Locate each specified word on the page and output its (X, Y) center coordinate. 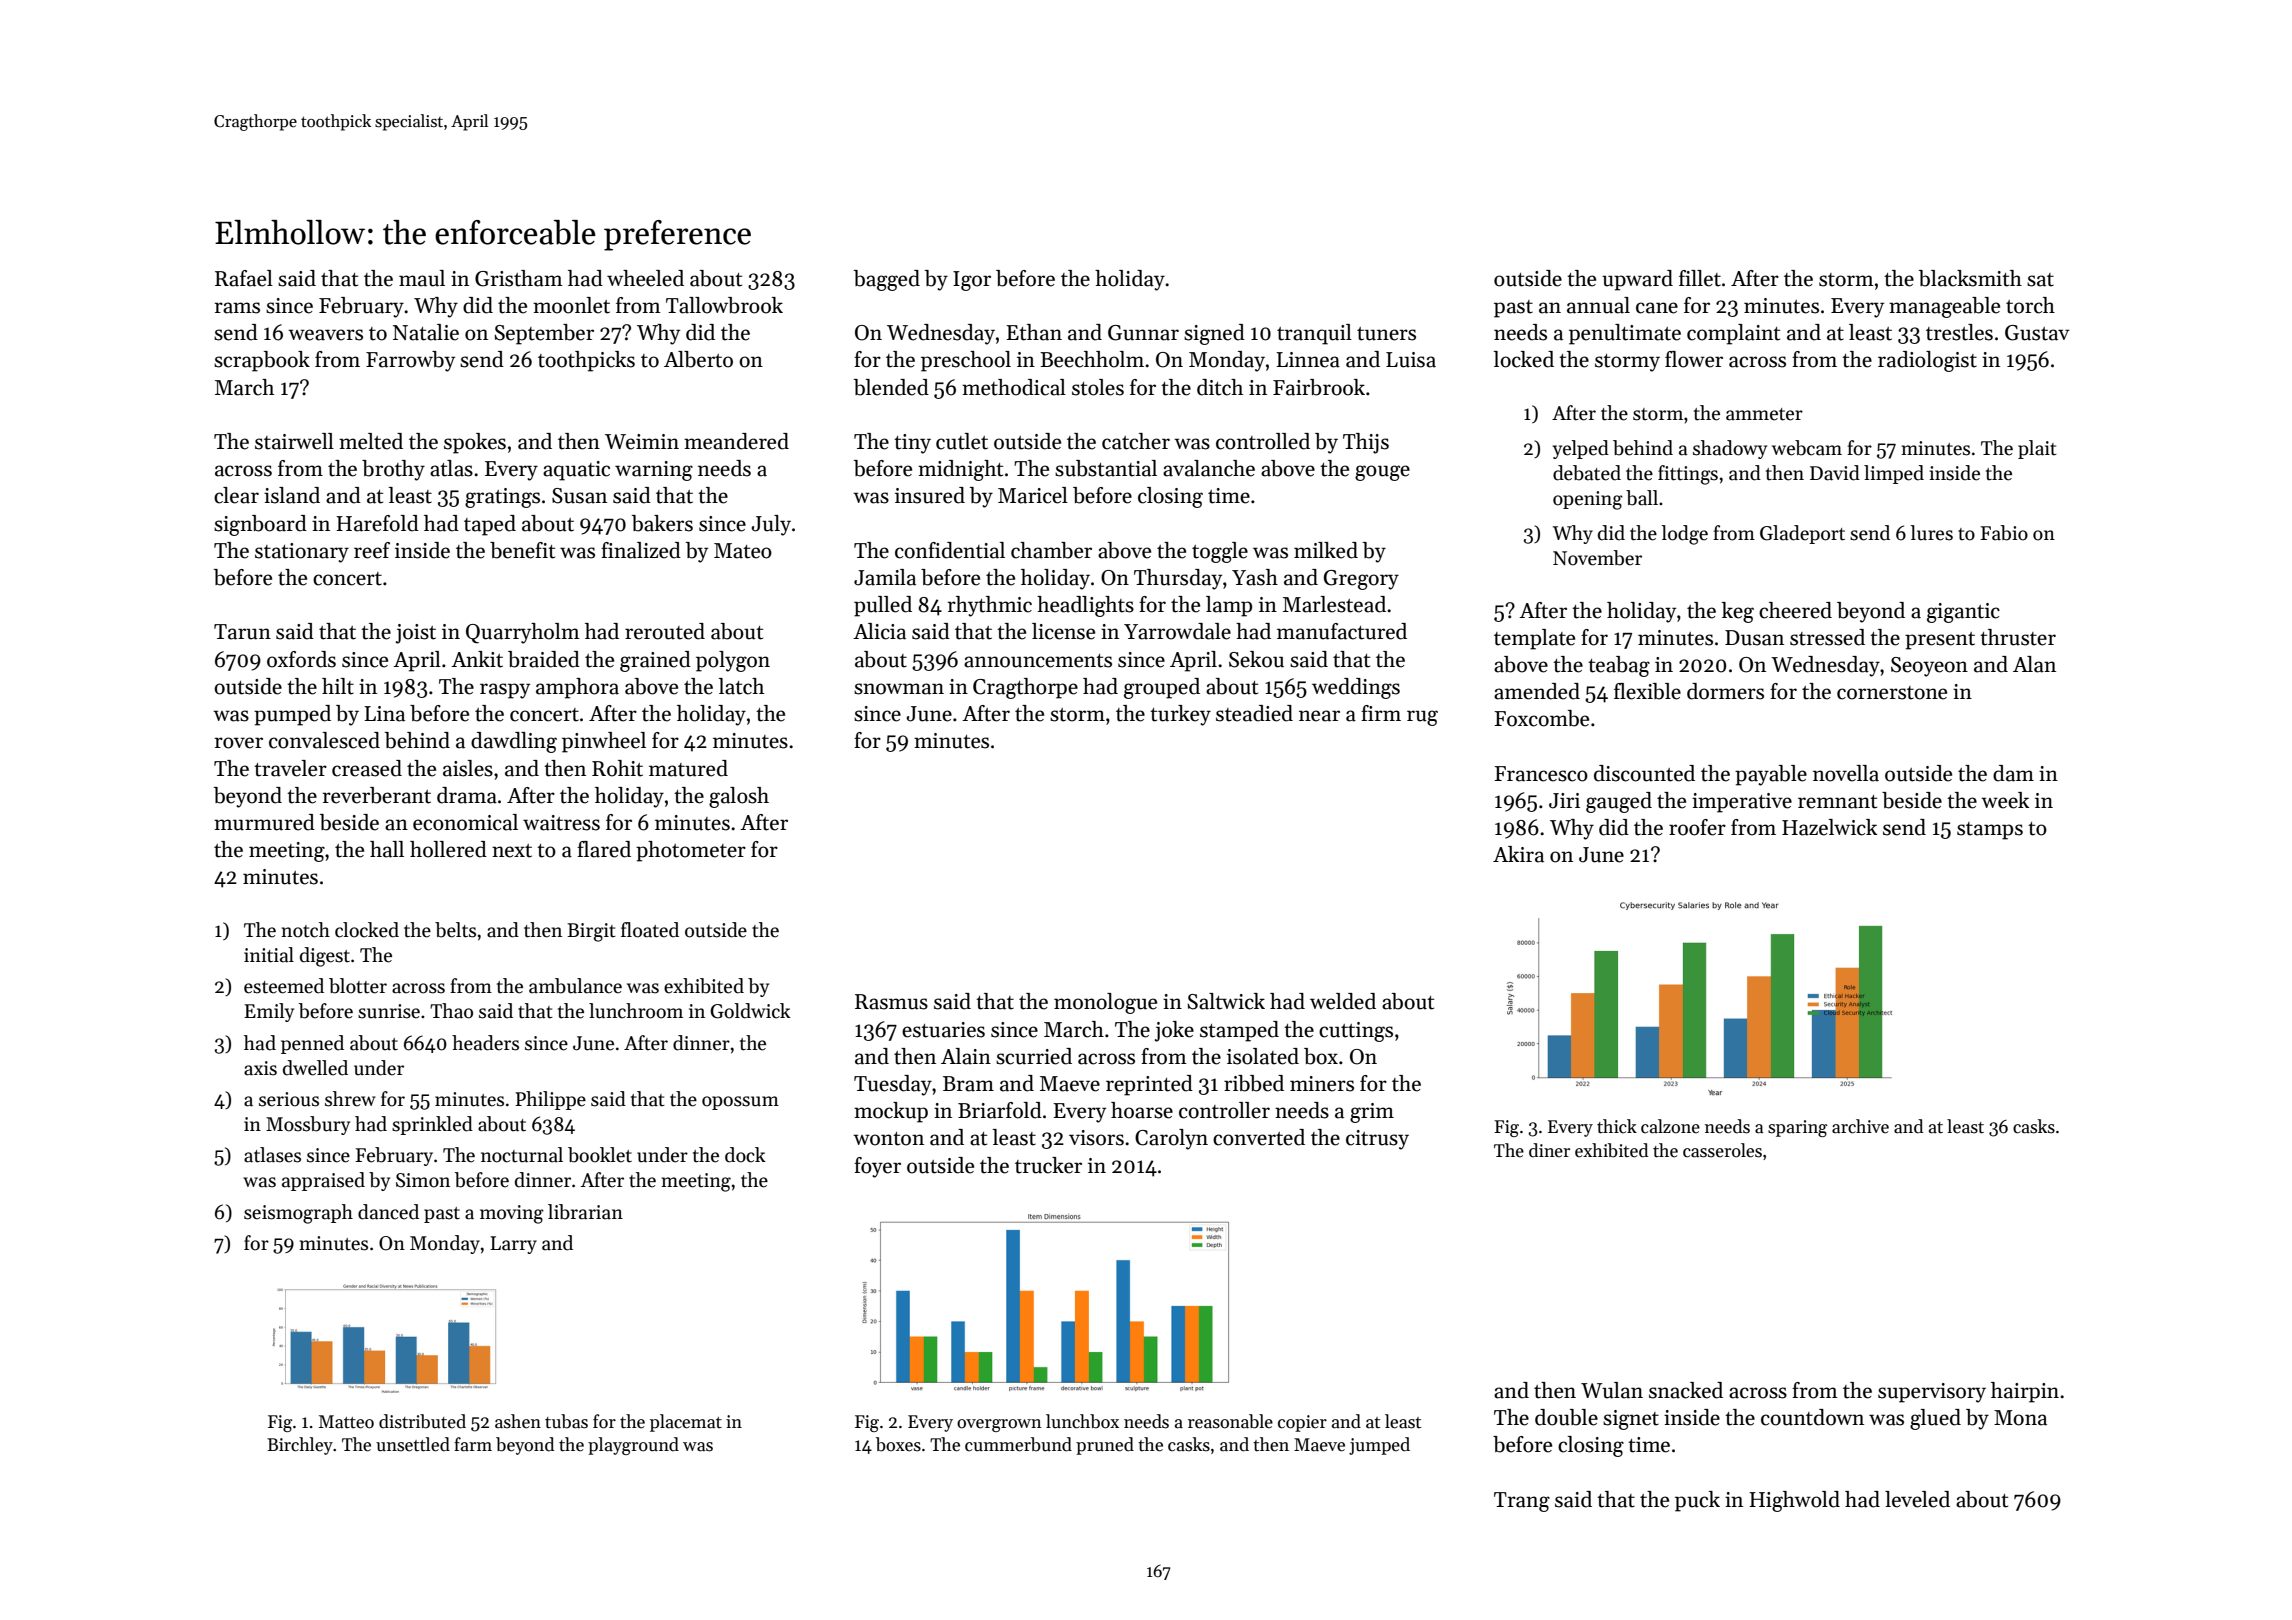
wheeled (645, 278)
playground (633, 1446)
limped (1894, 474)
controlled (1263, 441)
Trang (1522, 1502)
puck (1697, 1501)
